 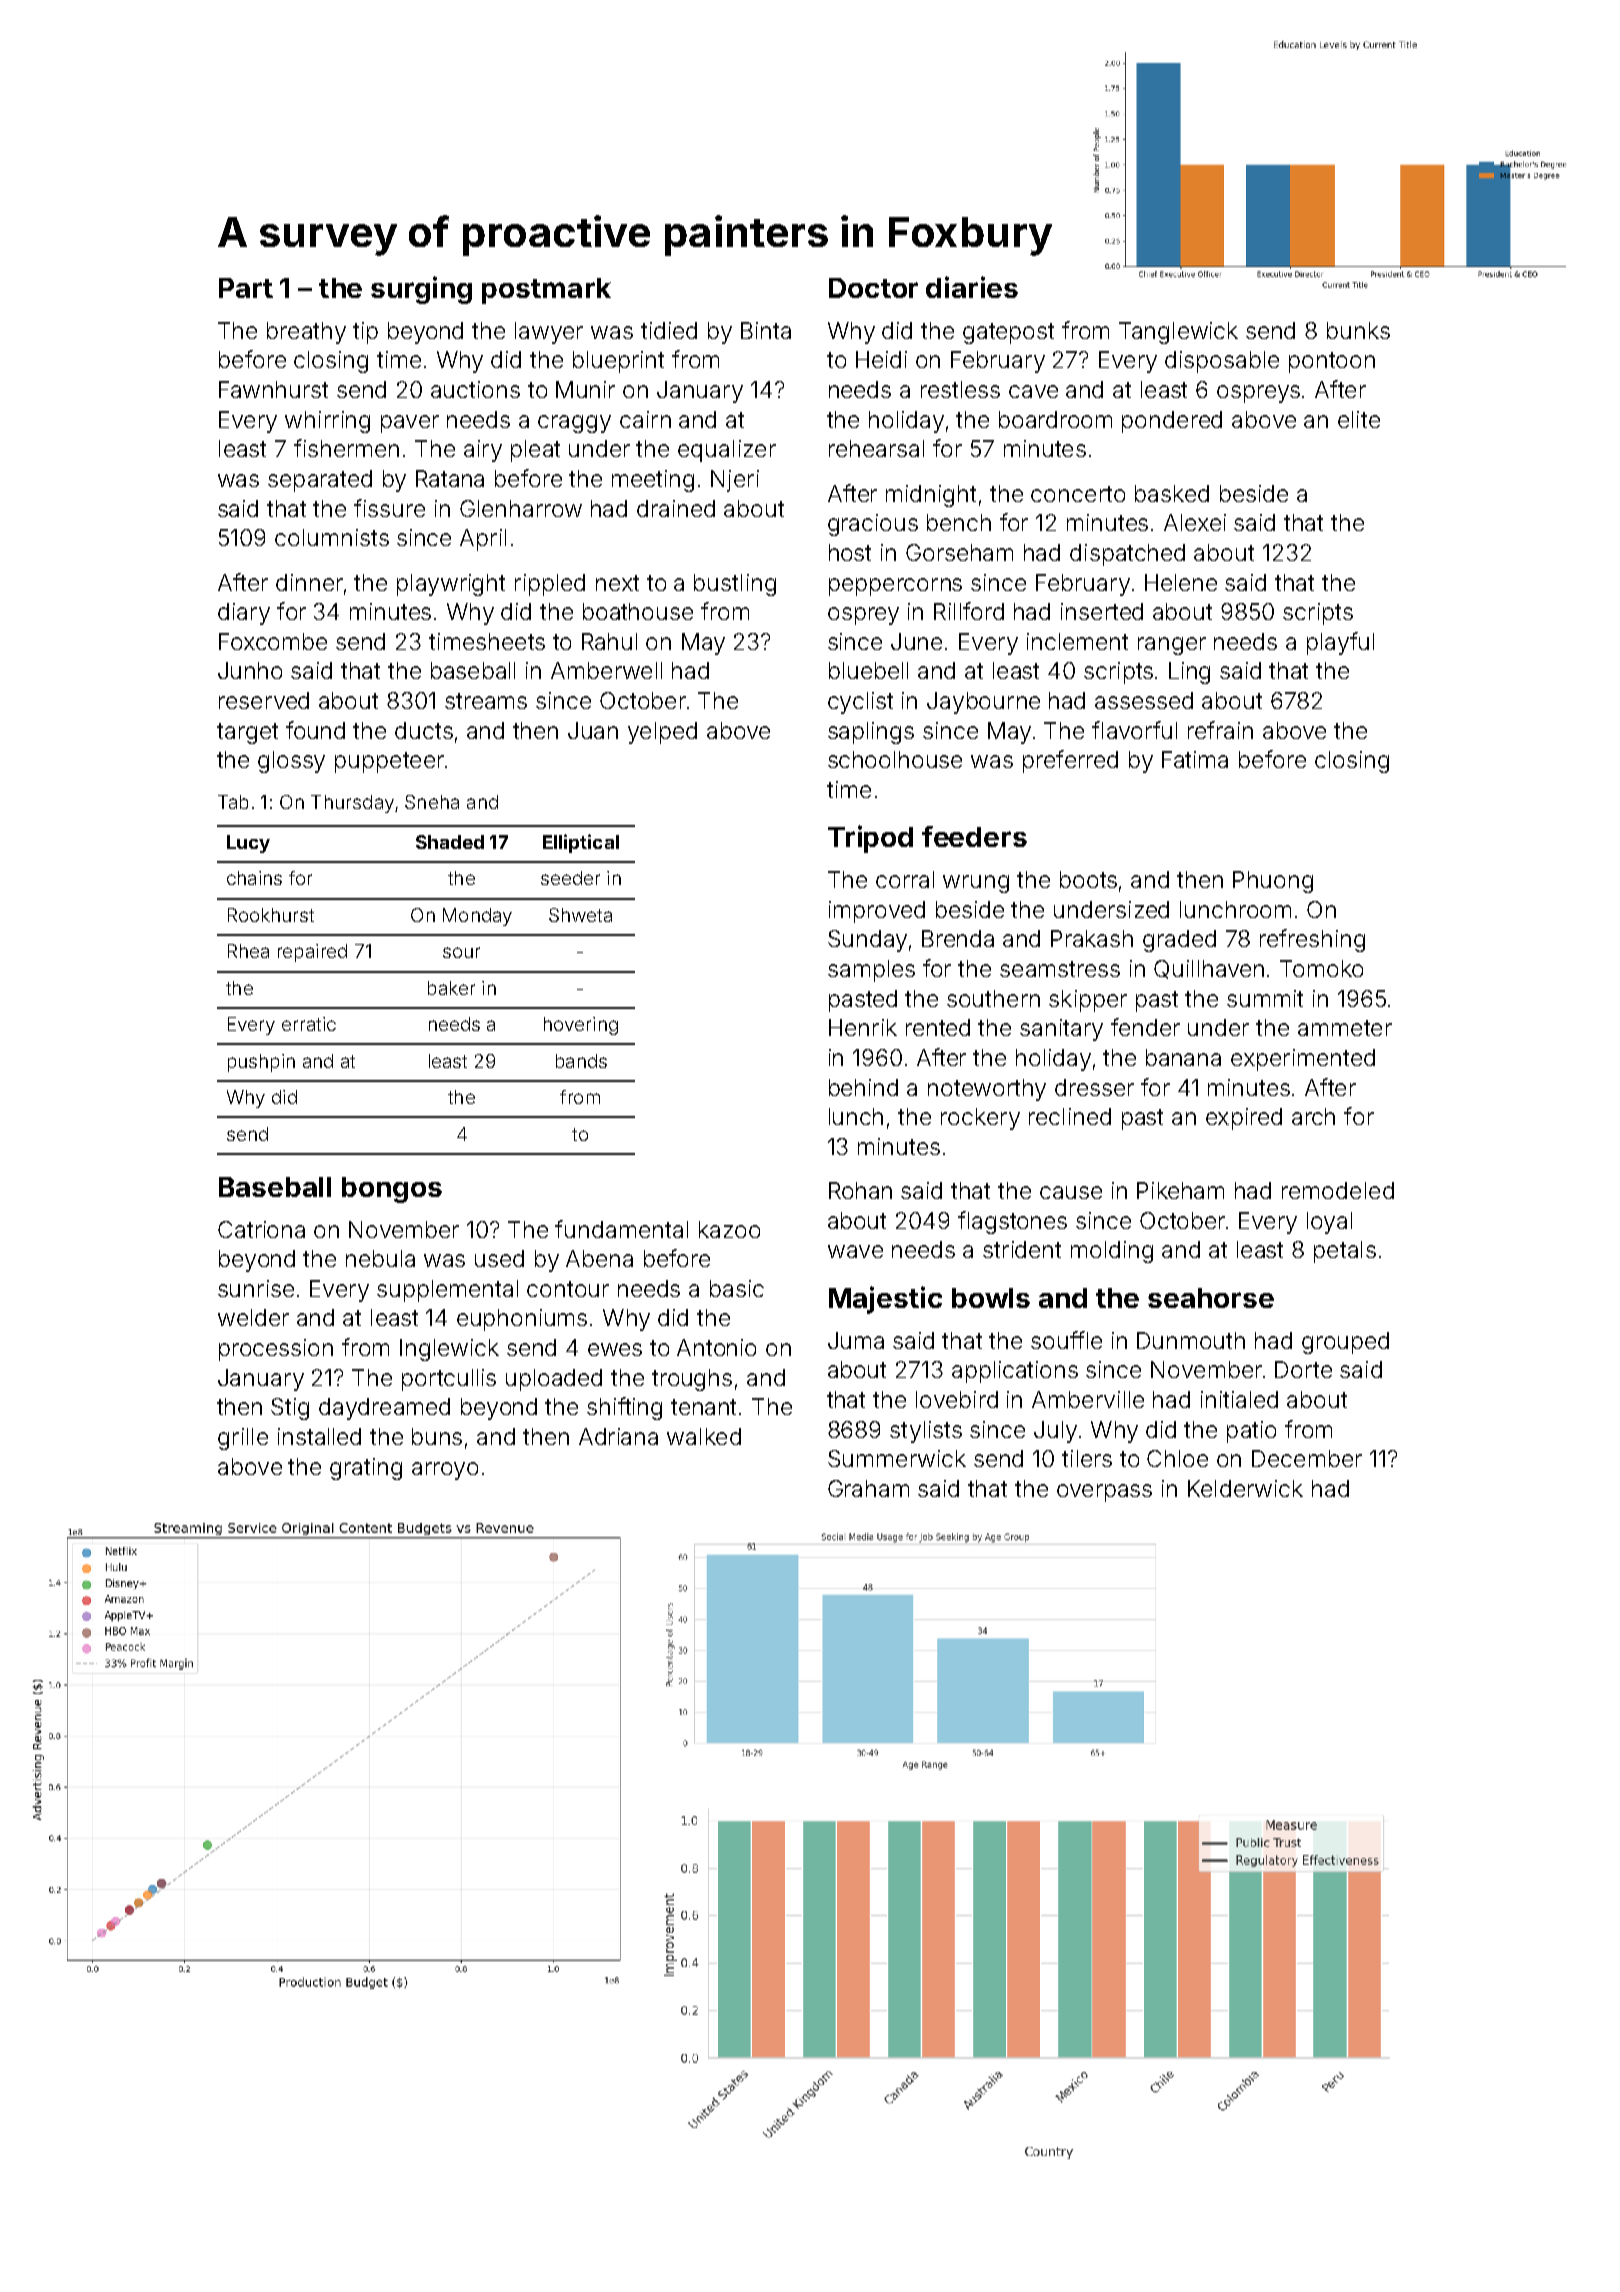 What do you see at coordinates (1332, 362) in the document?
I see `pontoon` at bounding box center [1332, 362].
